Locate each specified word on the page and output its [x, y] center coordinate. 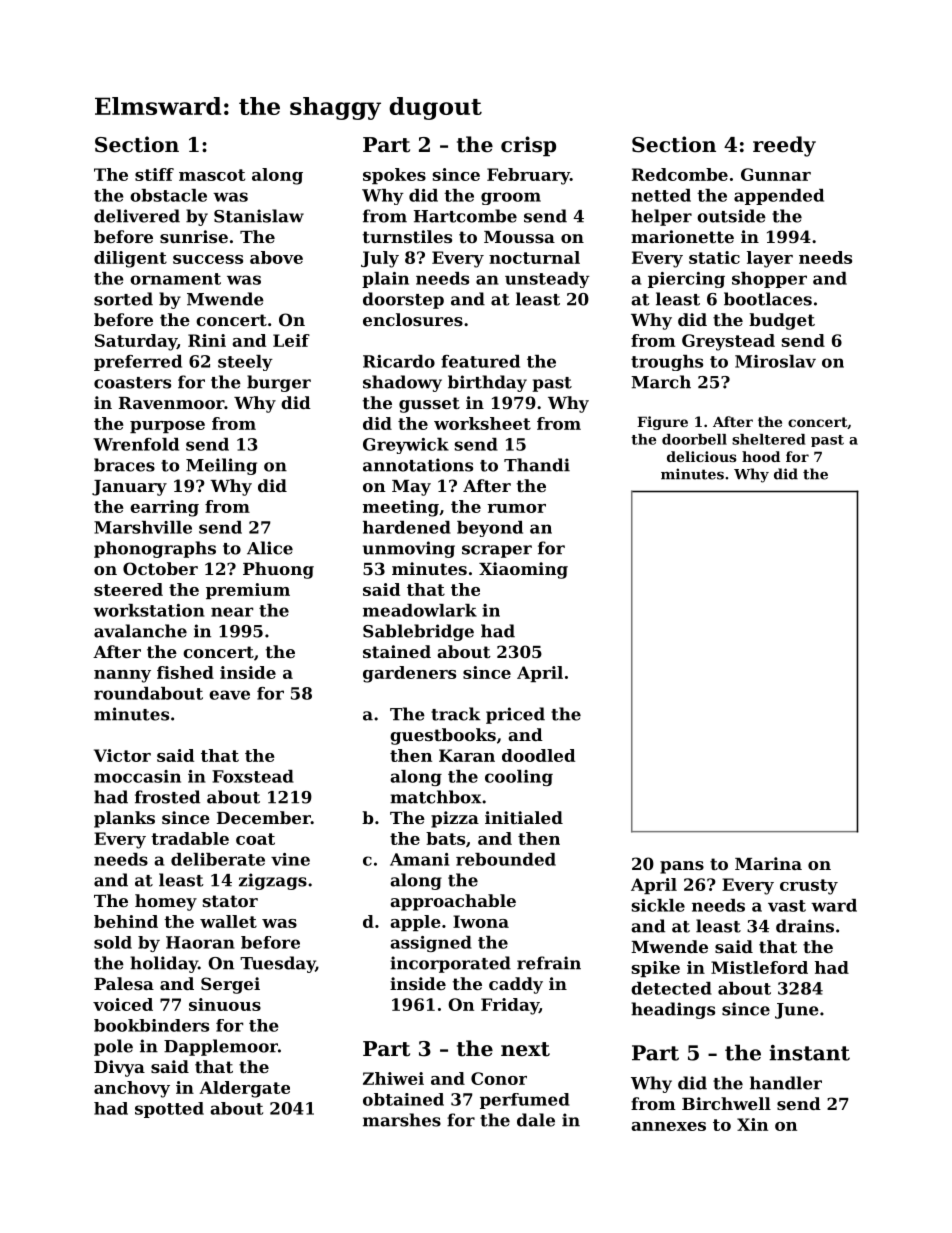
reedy [784, 146]
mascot [212, 175]
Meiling [221, 466]
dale [536, 1120]
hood [761, 456]
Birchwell [726, 1103]
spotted [169, 1110]
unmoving [409, 549]
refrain [549, 963]
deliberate [218, 859]
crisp [528, 146]
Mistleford [759, 967]
